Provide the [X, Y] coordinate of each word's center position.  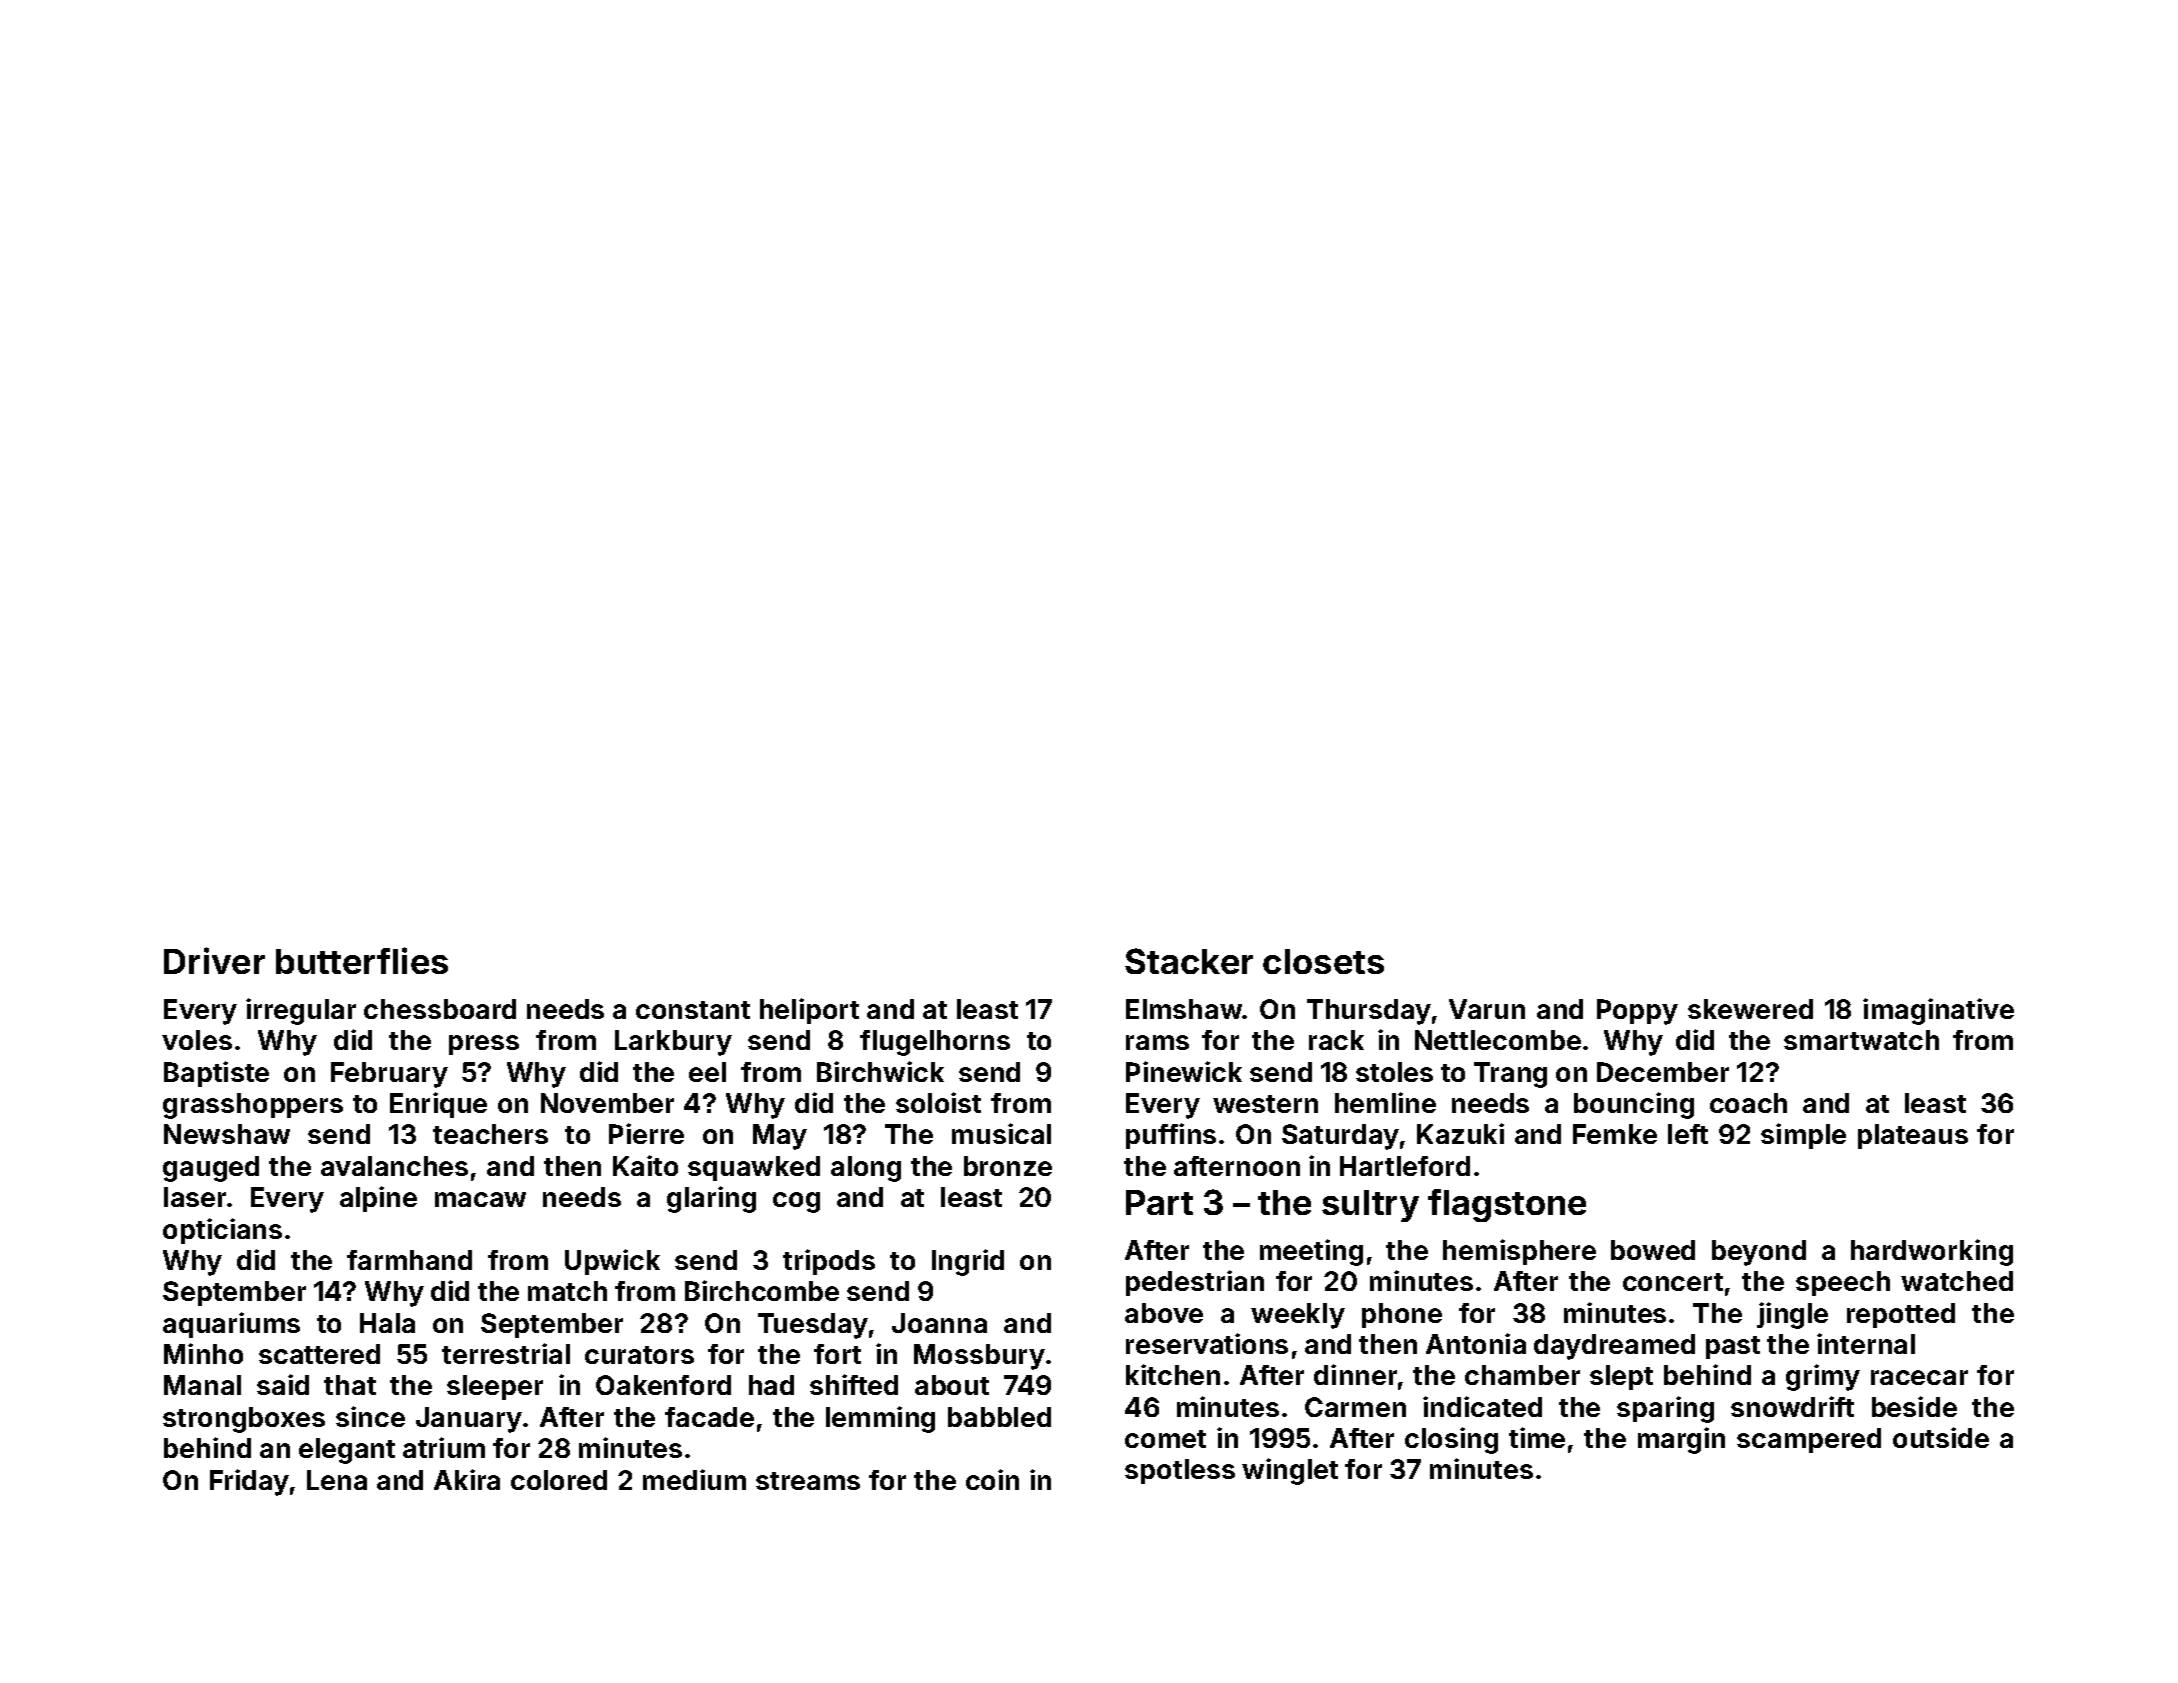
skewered [1750, 1009]
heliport [809, 1011]
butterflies [362, 960]
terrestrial [506, 1353]
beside [1914, 1406]
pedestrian [1195, 1283]
